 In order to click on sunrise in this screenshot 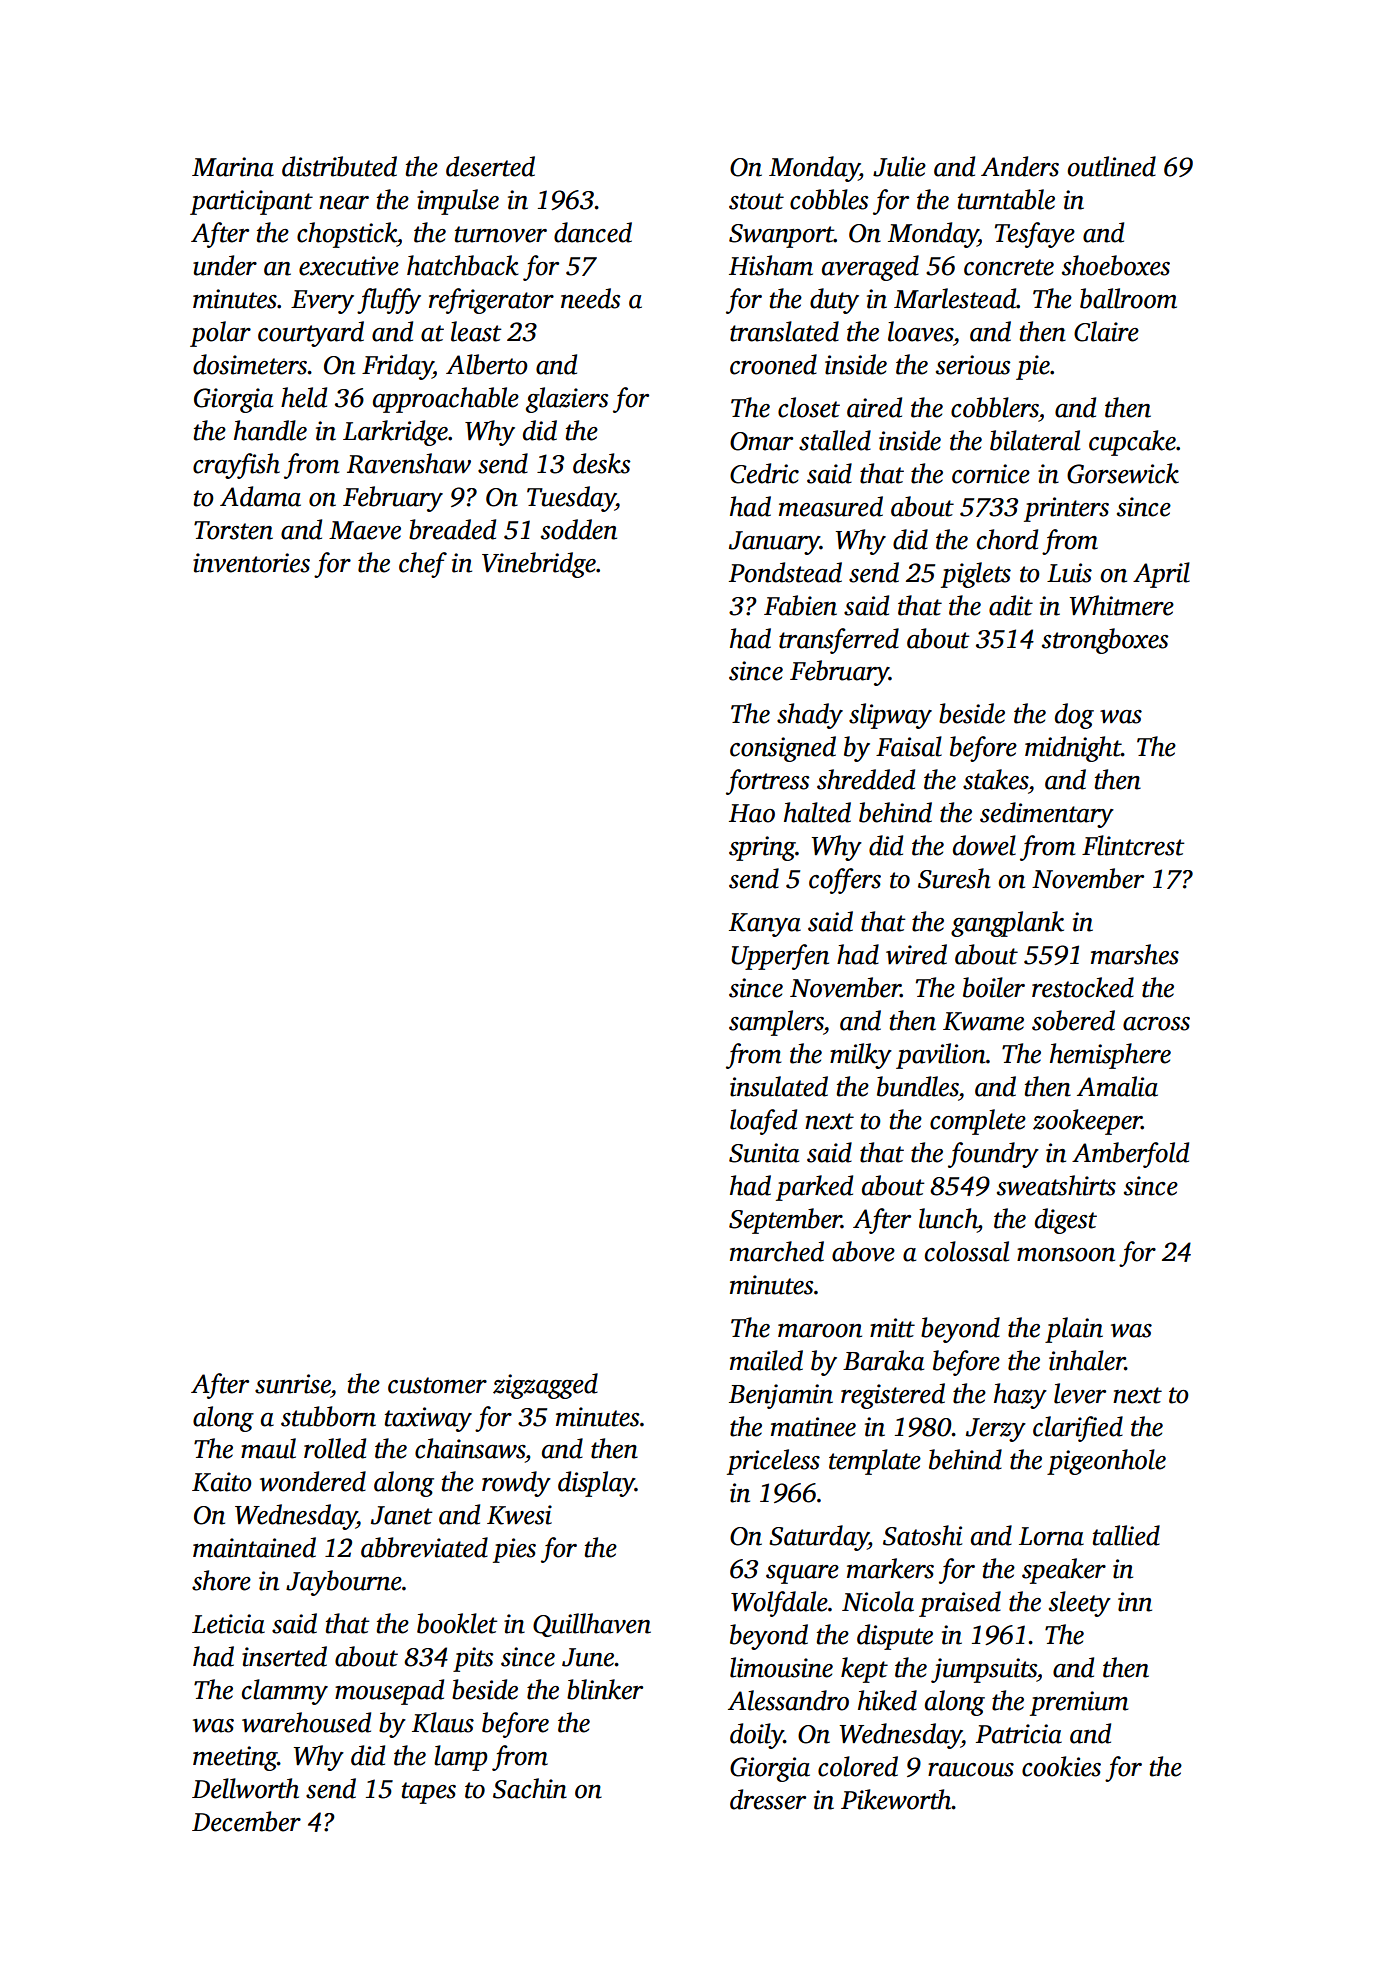, I will do `click(293, 1384)`.
